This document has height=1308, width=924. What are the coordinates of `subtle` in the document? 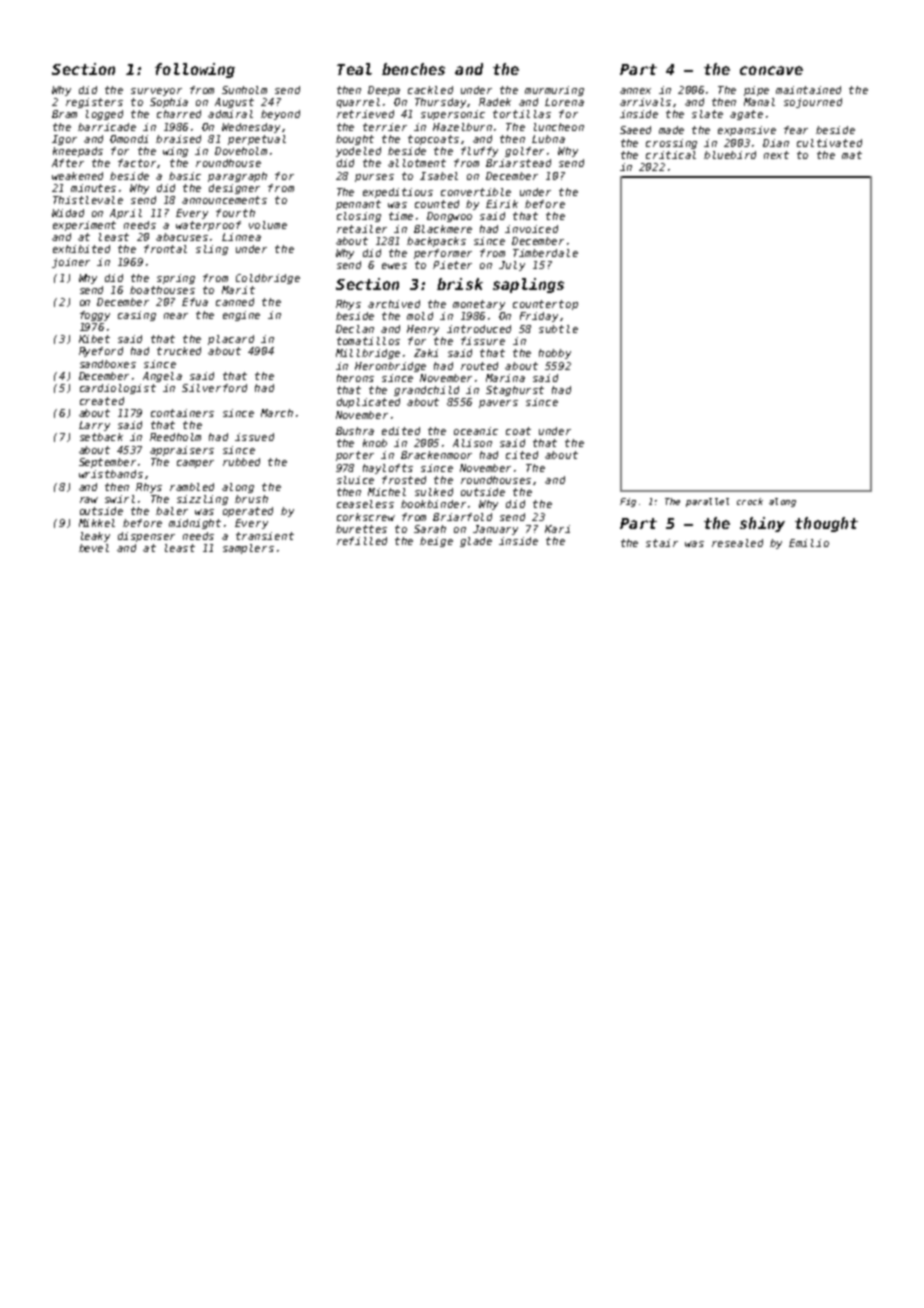 It's located at (558, 329).
